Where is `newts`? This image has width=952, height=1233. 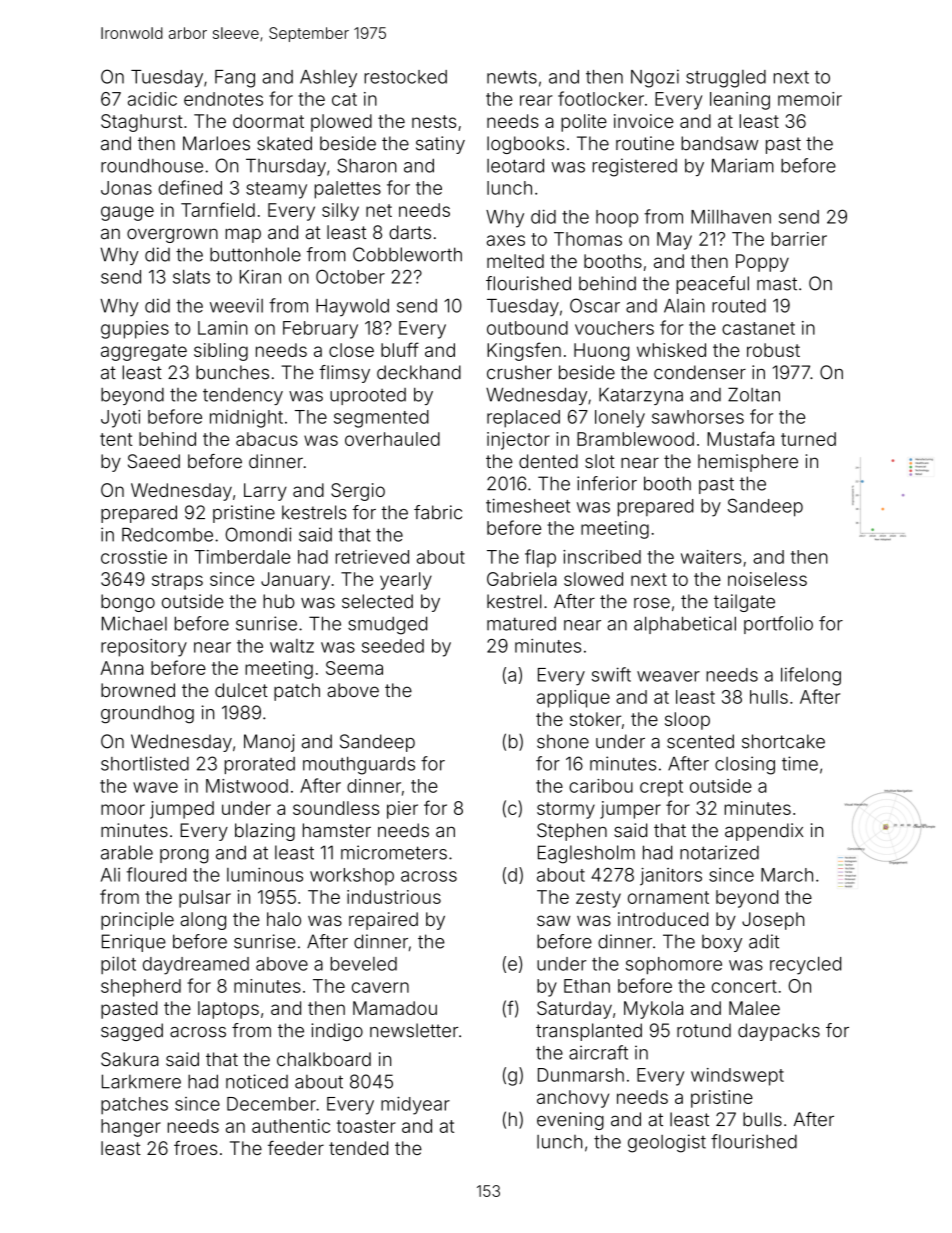 newts is located at coordinates (512, 77).
